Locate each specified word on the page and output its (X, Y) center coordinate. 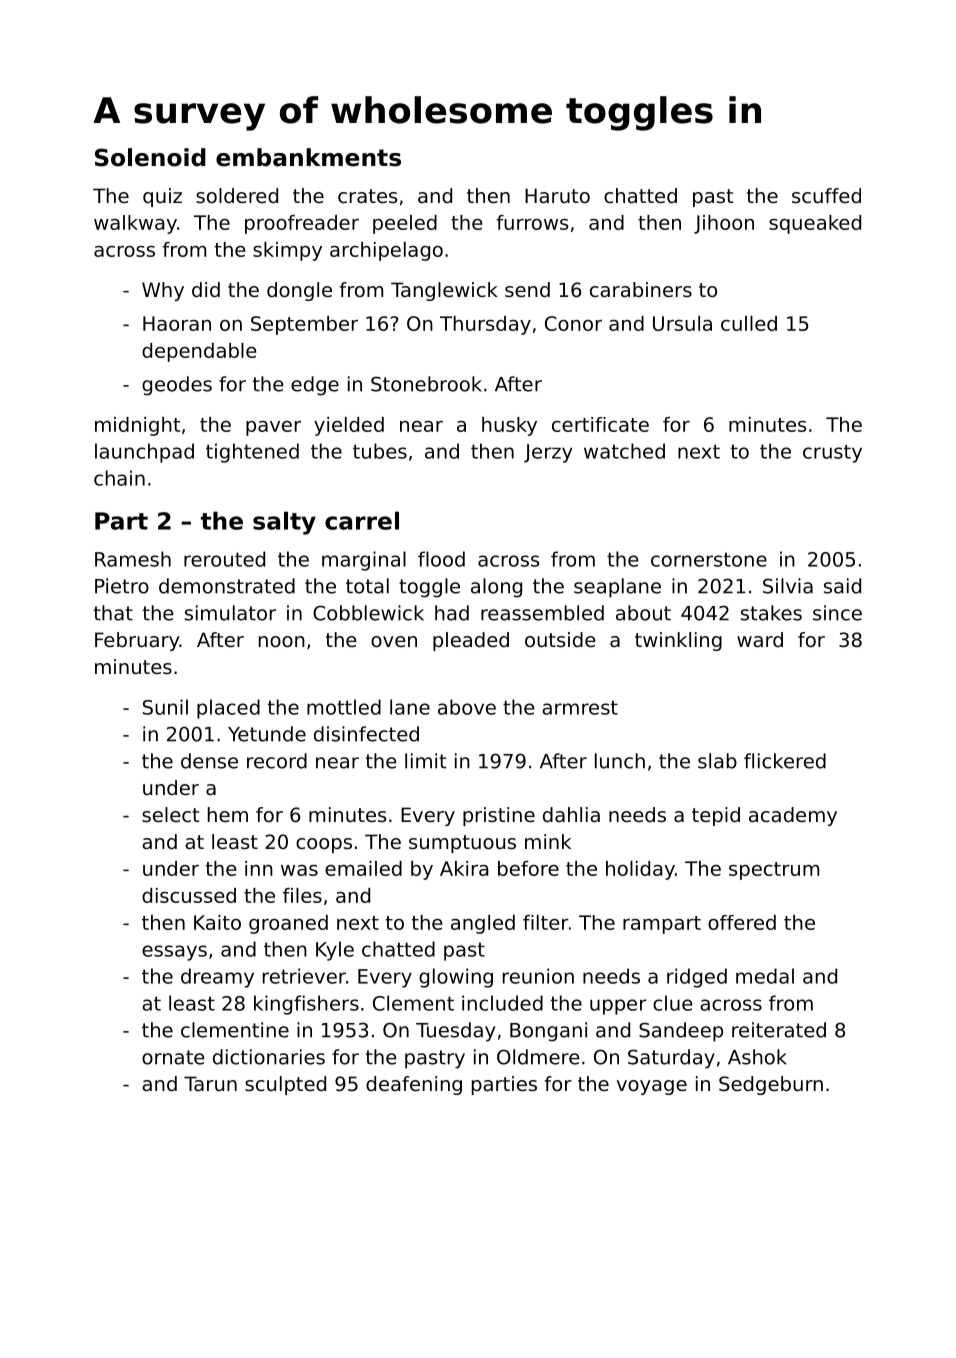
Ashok (757, 1057)
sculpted (285, 1085)
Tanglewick (444, 291)
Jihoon (724, 224)
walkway (135, 224)
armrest (580, 707)
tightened (252, 453)
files (302, 895)
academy (793, 816)
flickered (785, 761)
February (137, 641)
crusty (832, 454)
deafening (414, 1085)
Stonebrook (426, 384)
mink (548, 841)
